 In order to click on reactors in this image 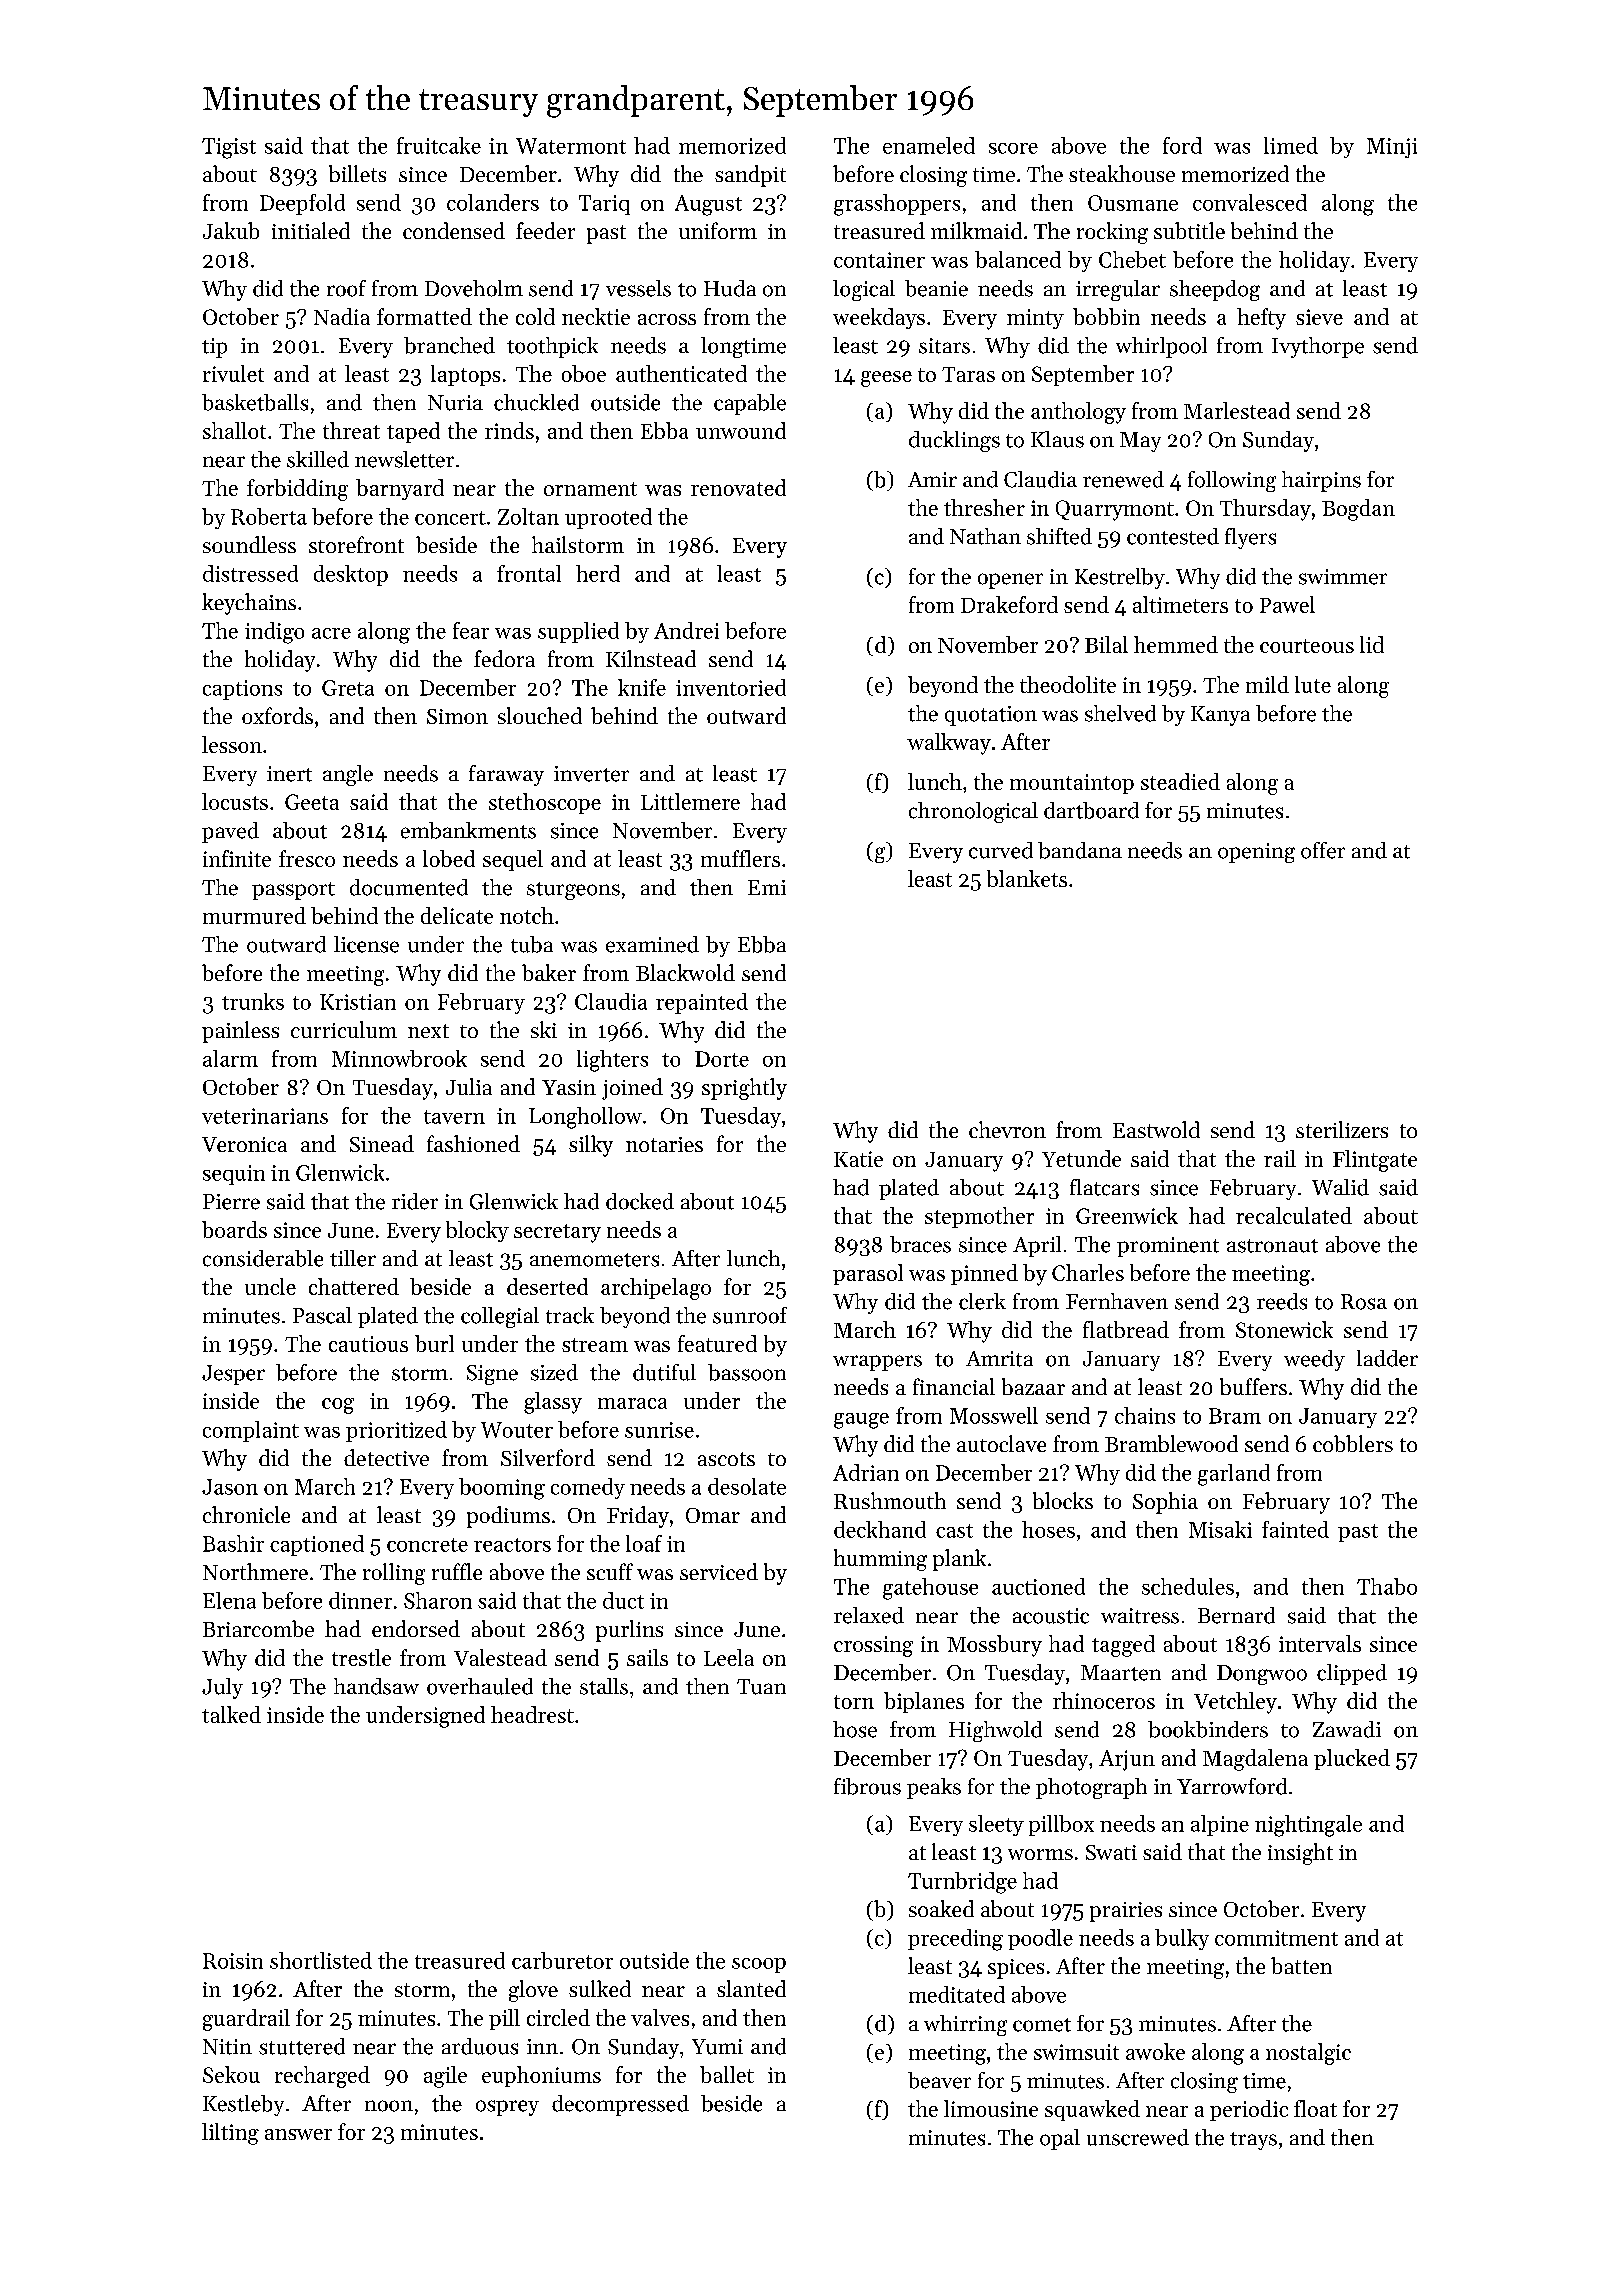, I will do `click(512, 1545)`.
